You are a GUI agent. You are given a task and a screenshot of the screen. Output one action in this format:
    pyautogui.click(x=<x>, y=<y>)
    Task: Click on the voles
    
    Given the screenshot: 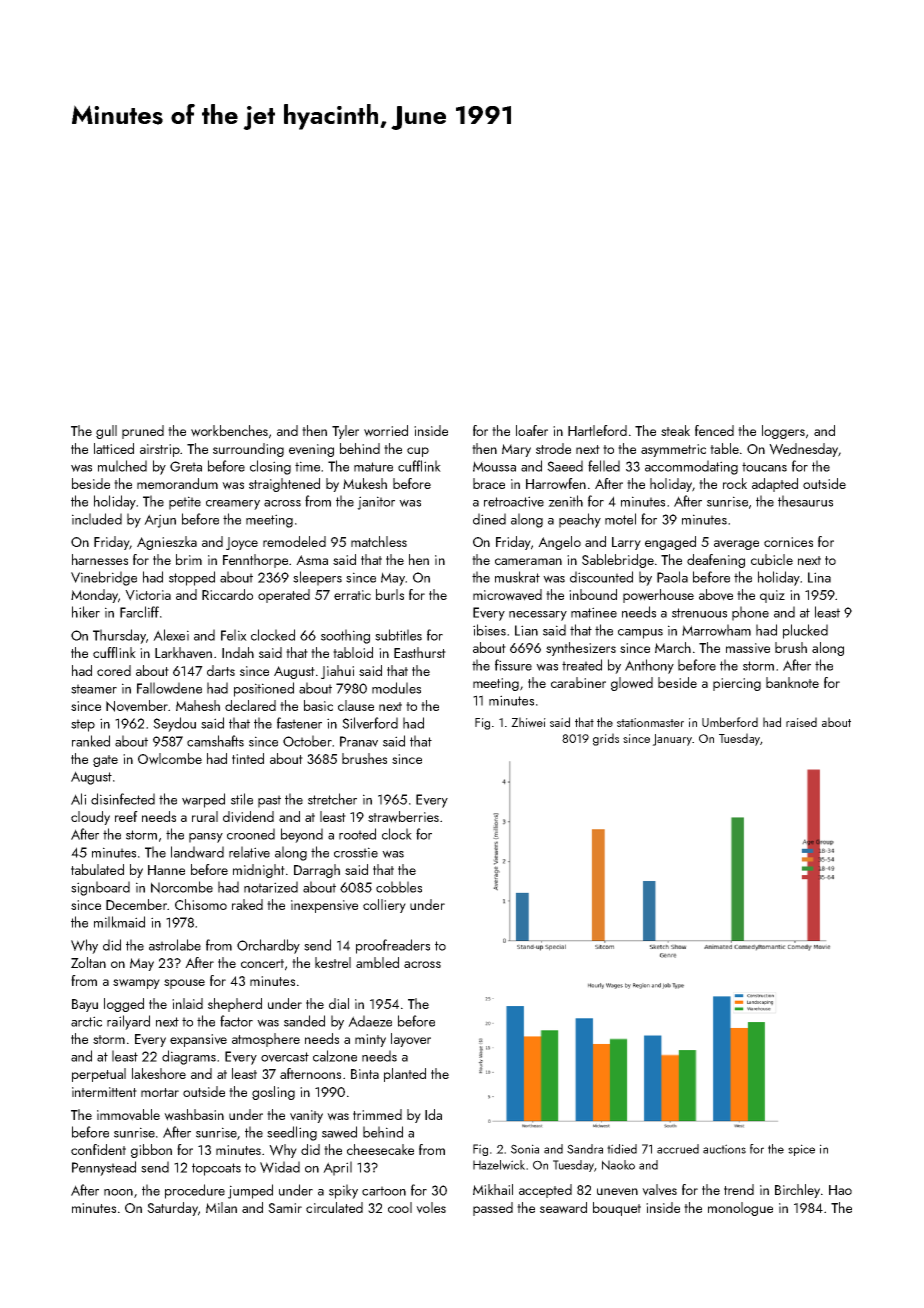 What is the action you would take?
    pyautogui.click(x=431, y=1208)
